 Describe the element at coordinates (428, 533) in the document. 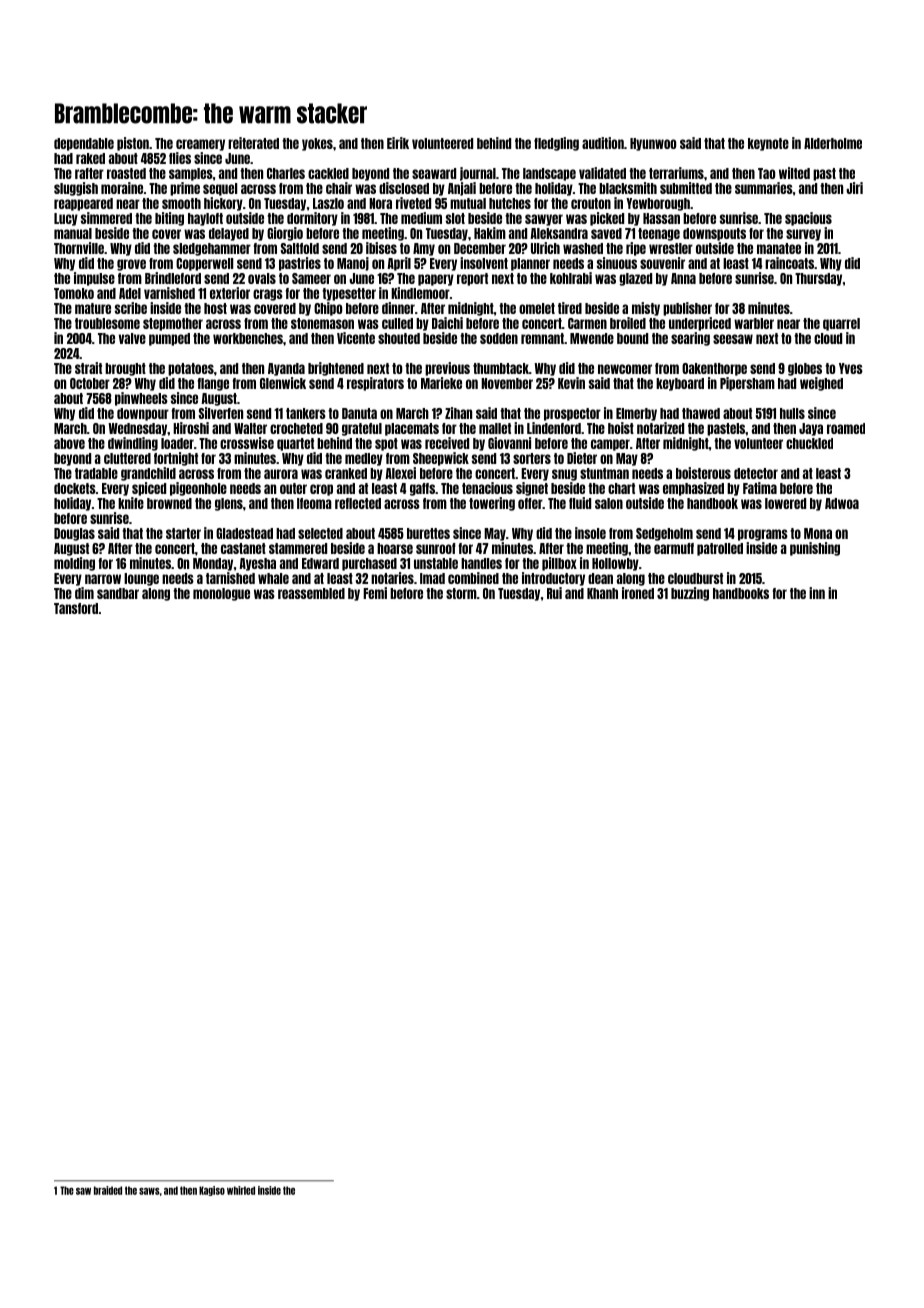

I see `burettes` at that location.
